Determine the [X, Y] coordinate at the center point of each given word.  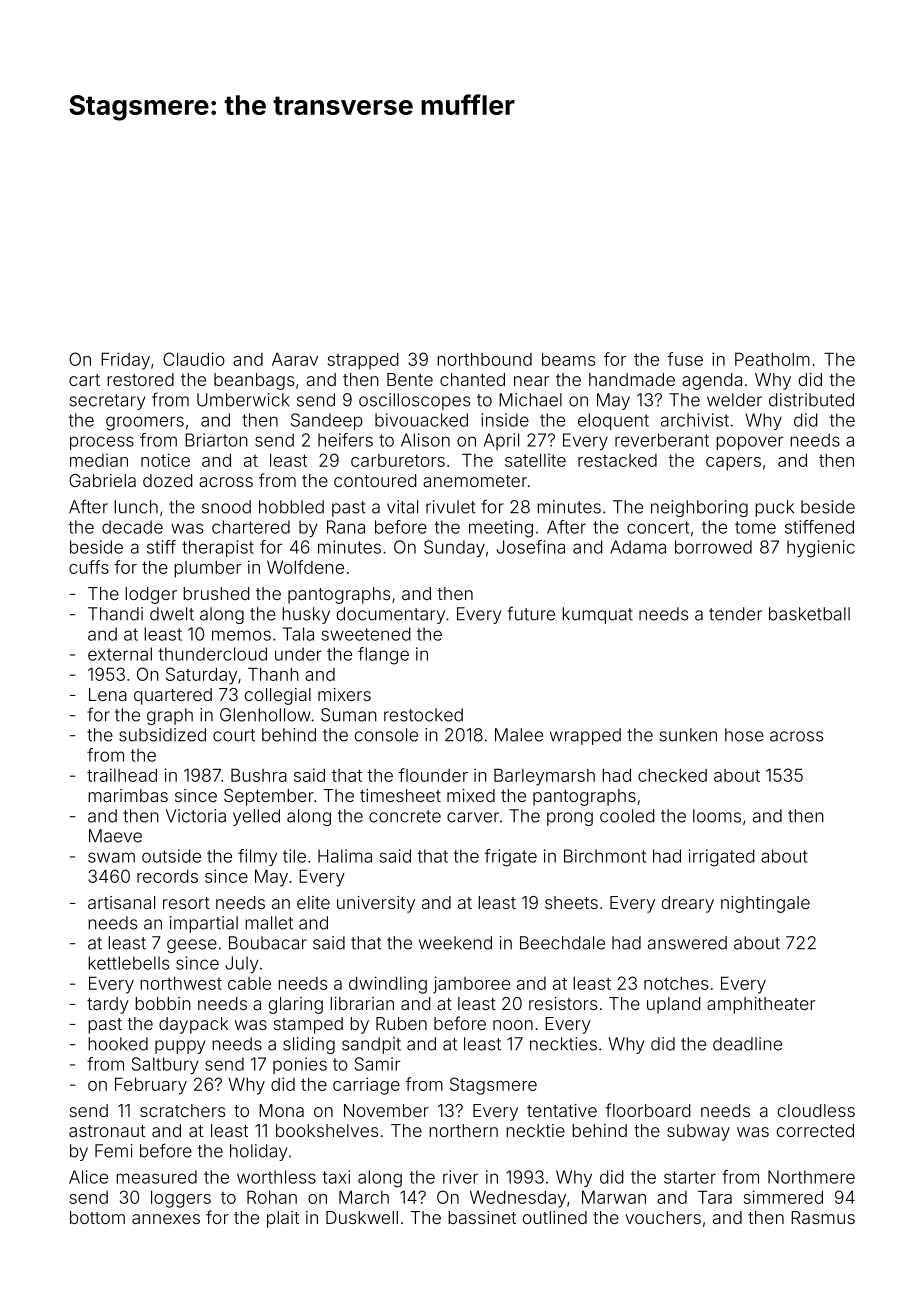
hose [744, 735]
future [531, 613]
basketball [809, 614]
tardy [108, 1005]
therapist [218, 548]
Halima [345, 856]
